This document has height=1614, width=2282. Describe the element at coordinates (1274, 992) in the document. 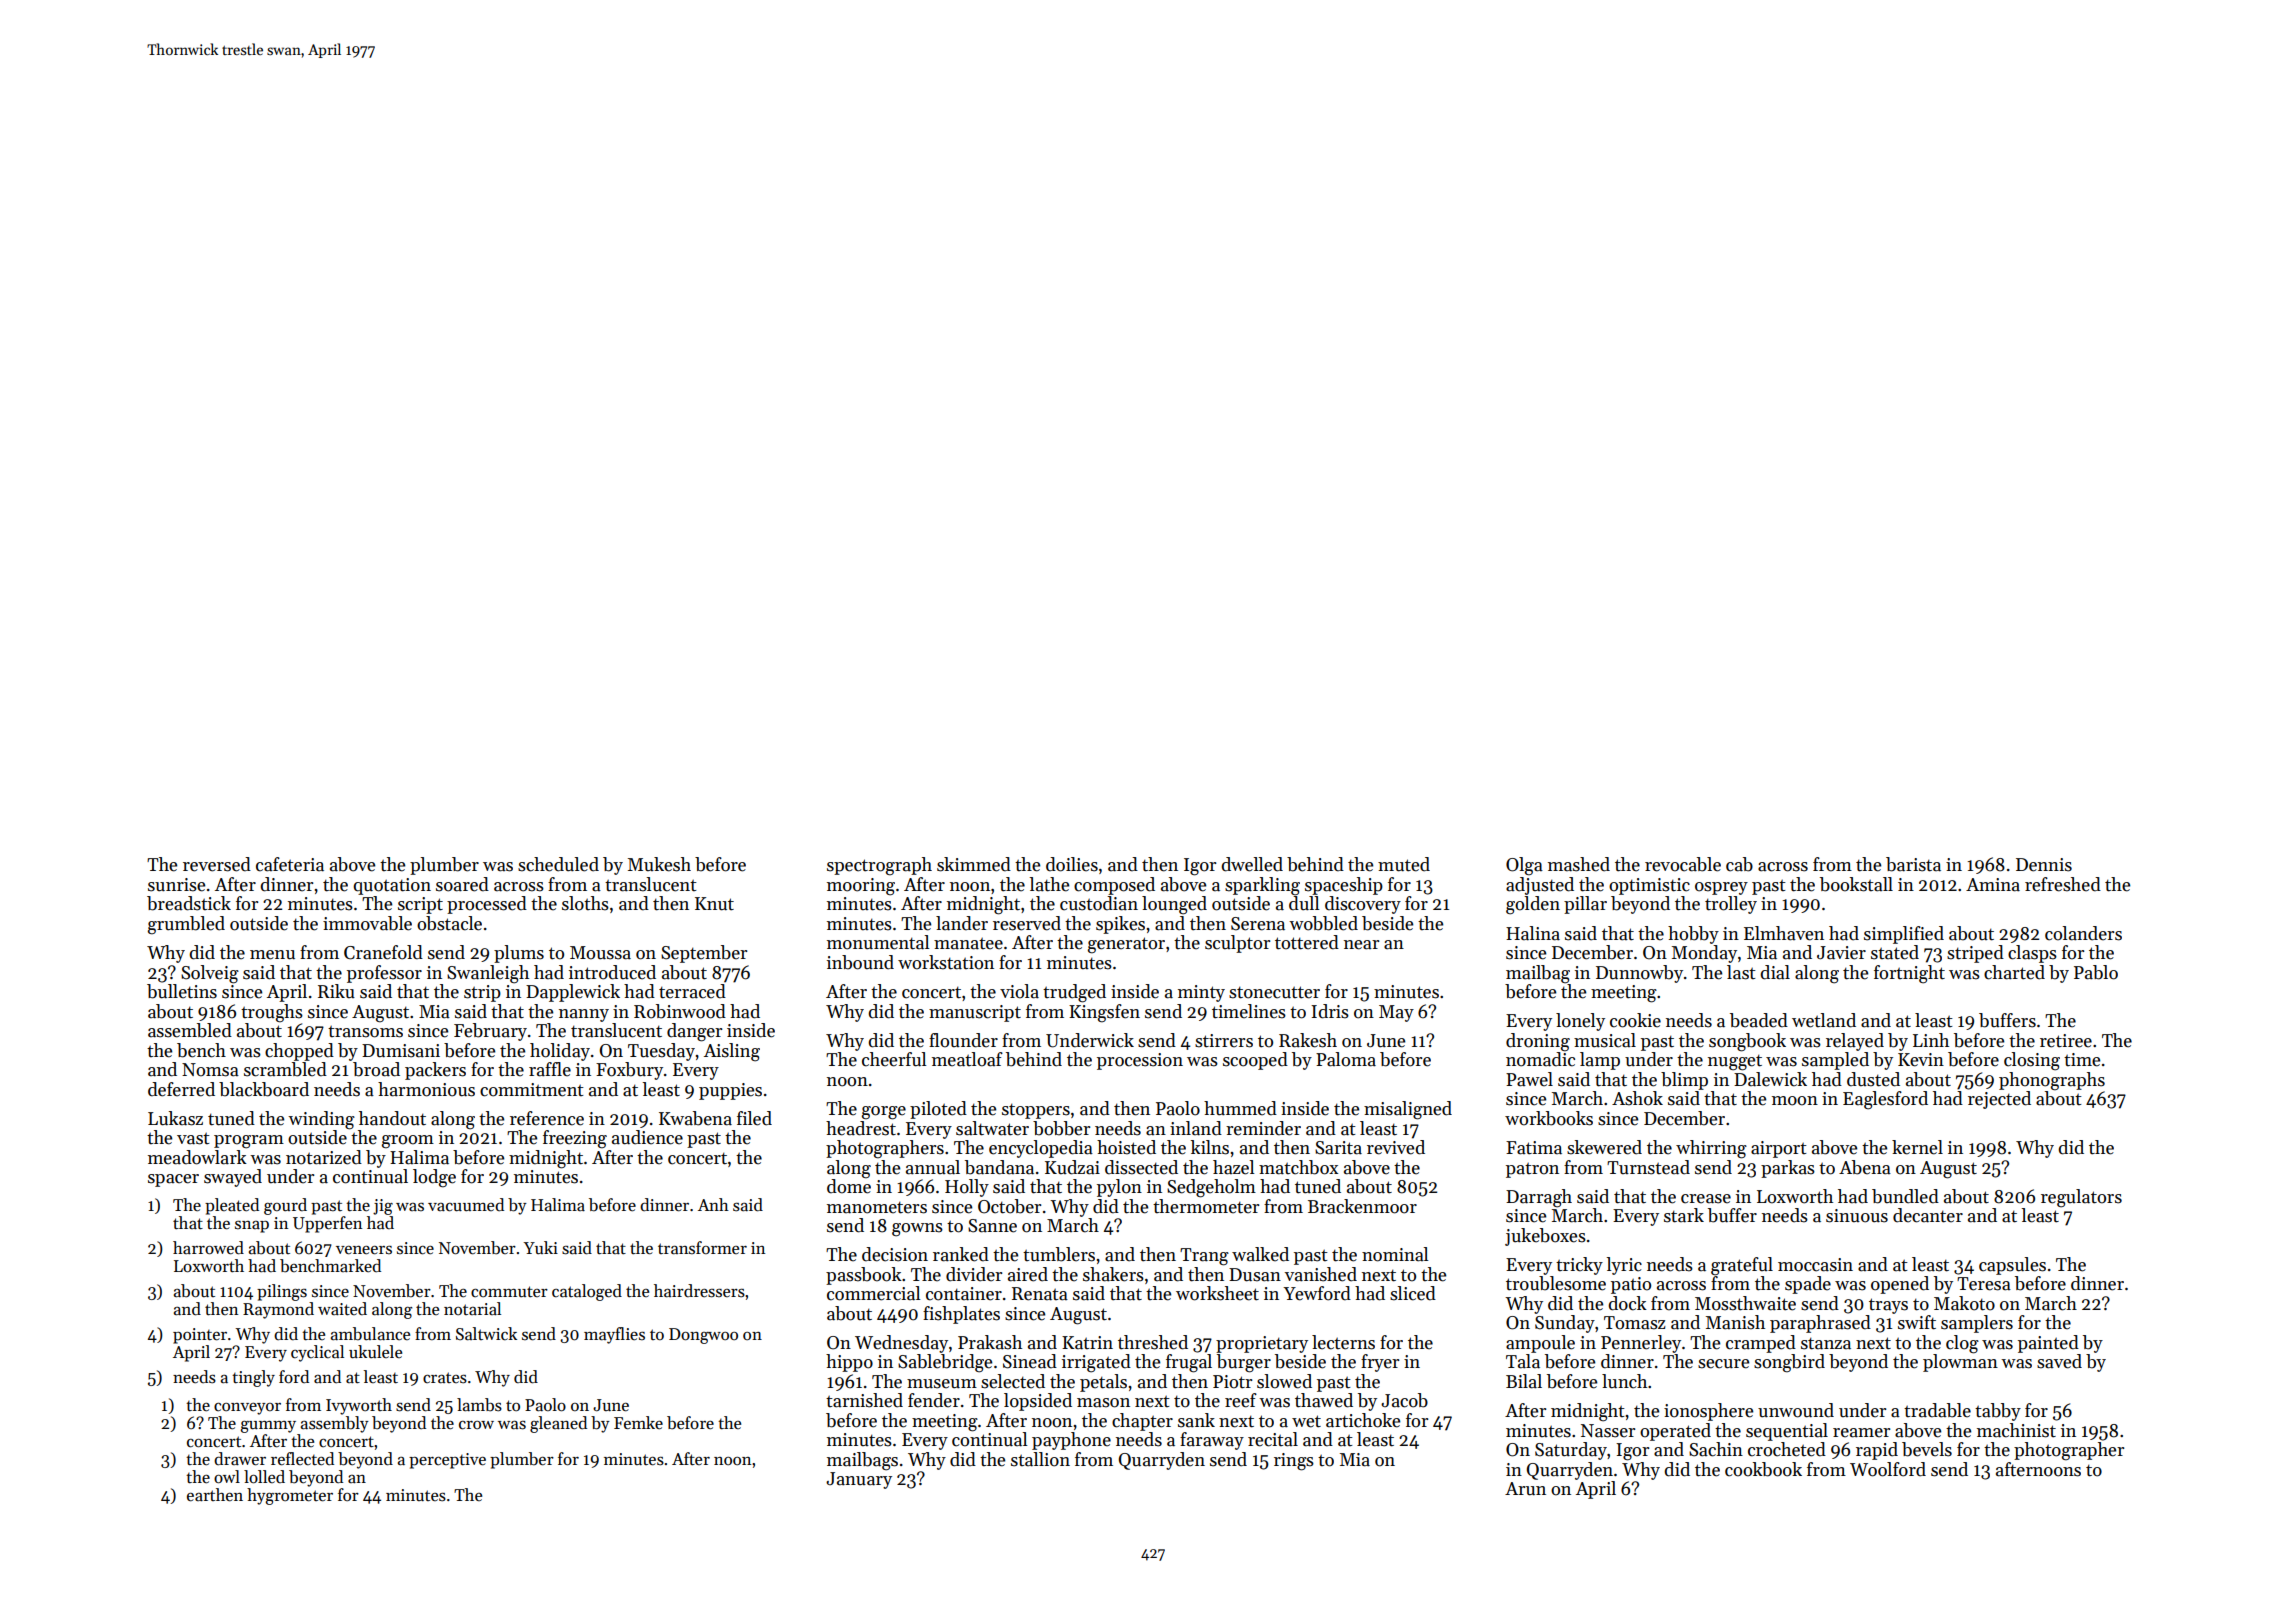

I see `stonecutter` at that location.
